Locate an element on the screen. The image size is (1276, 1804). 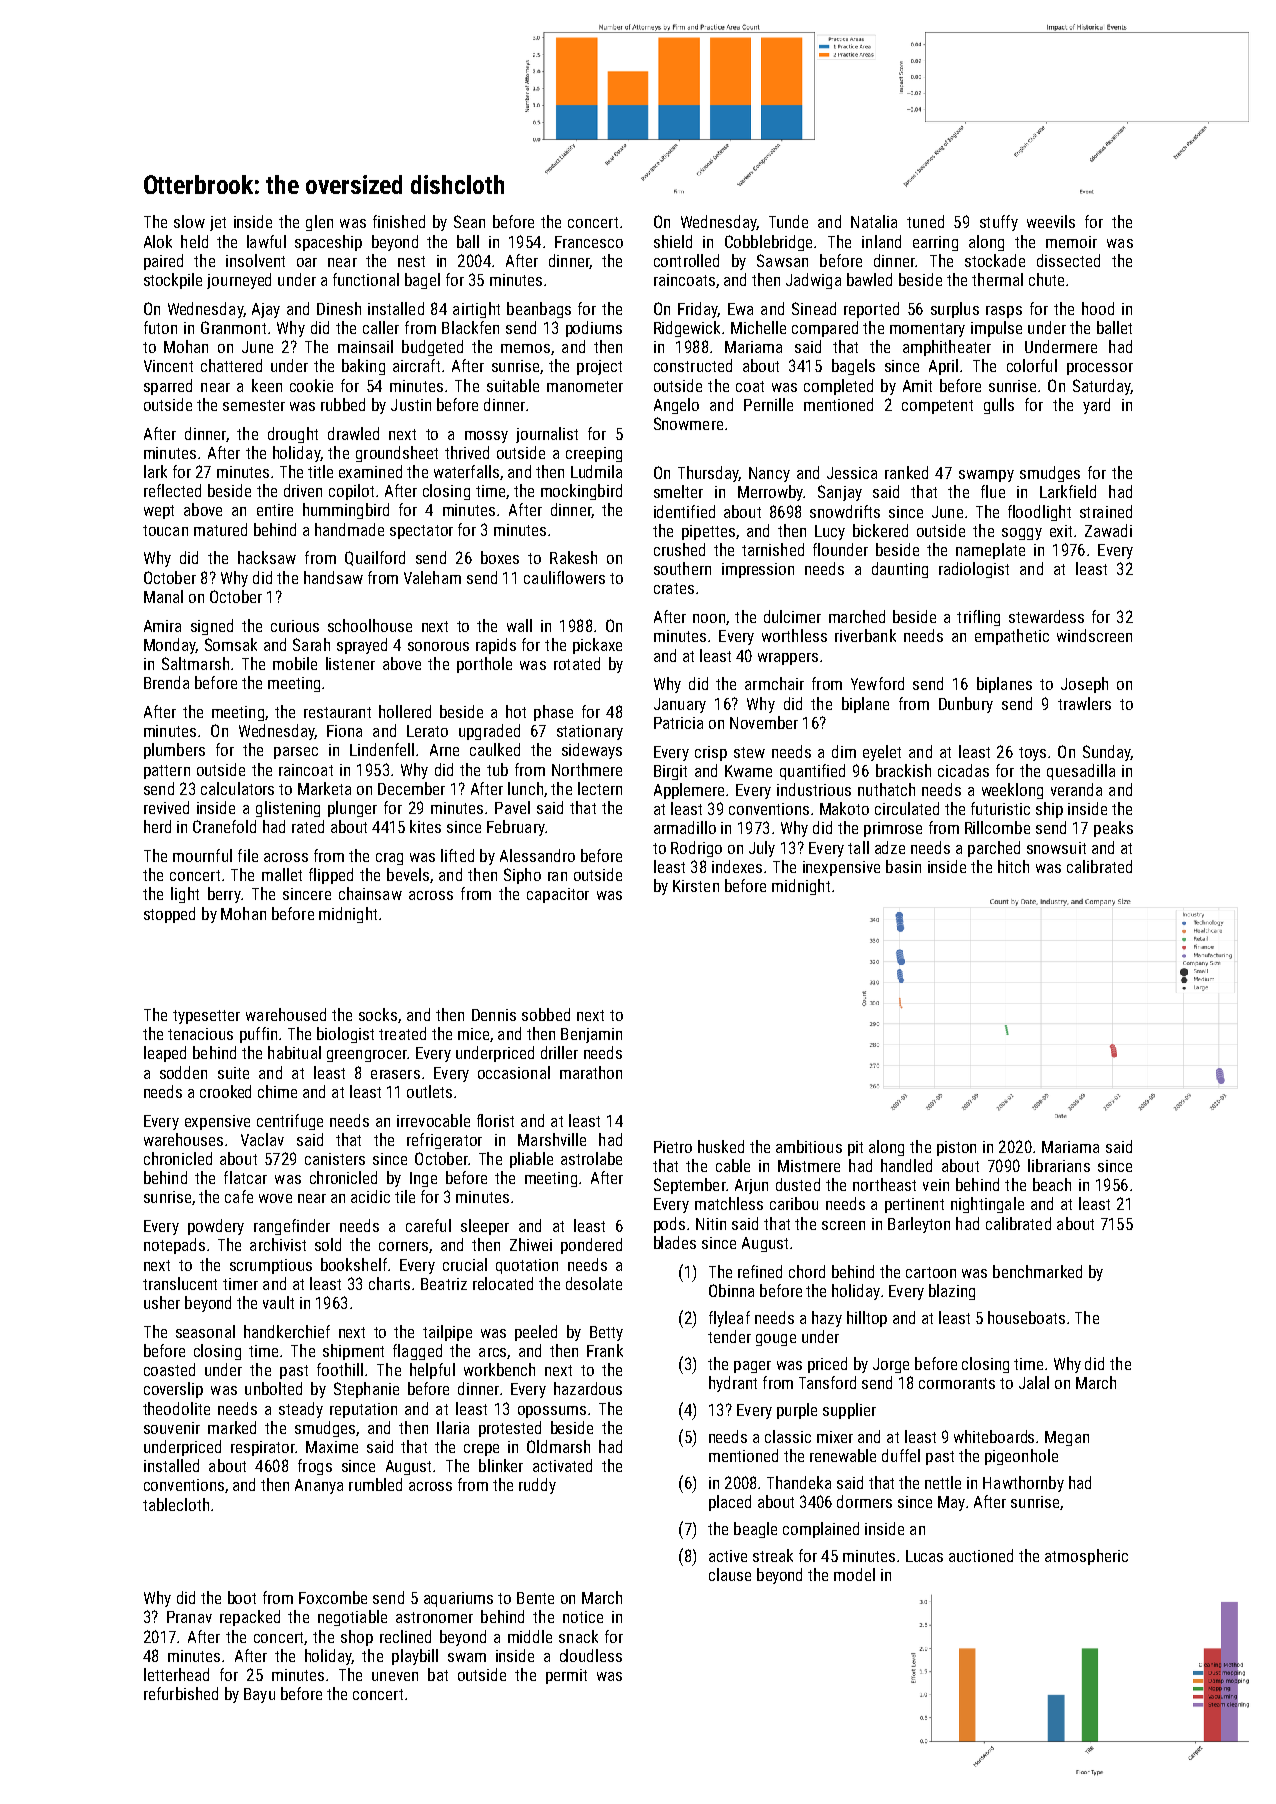
ambitious is located at coordinates (809, 1146).
